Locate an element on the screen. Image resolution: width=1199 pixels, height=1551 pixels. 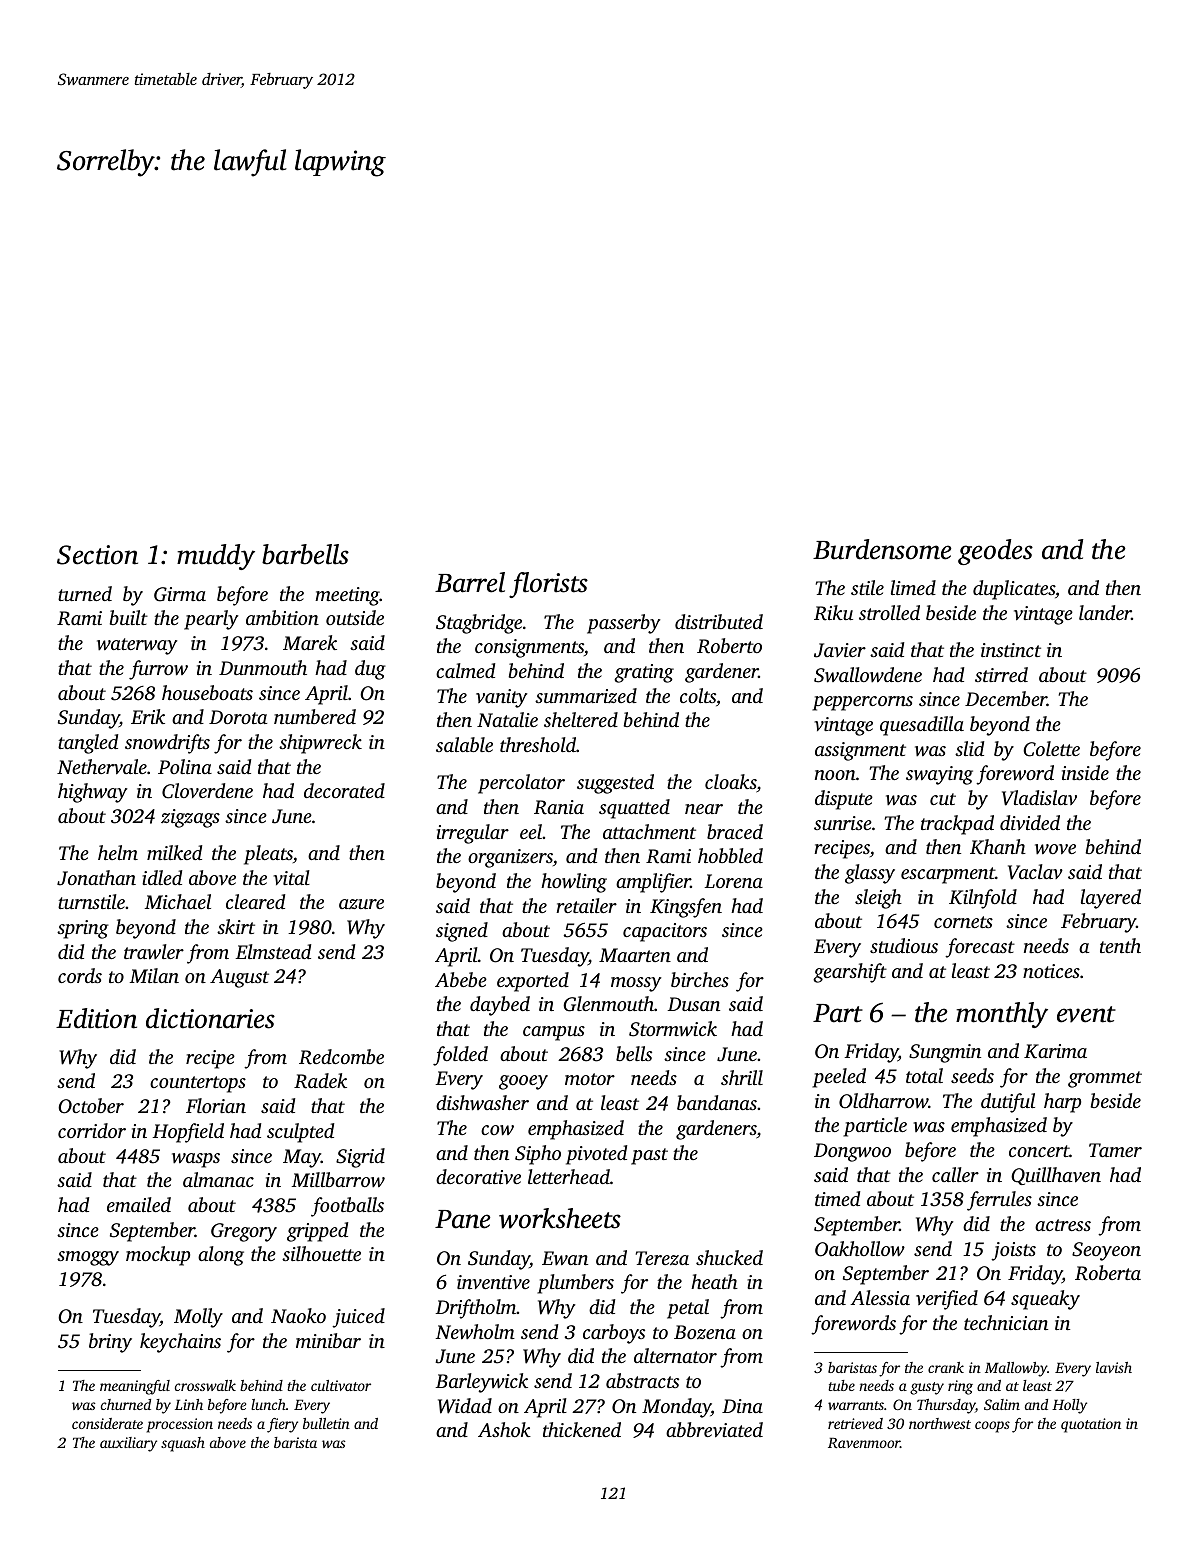
October is located at coordinates (91, 1106).
